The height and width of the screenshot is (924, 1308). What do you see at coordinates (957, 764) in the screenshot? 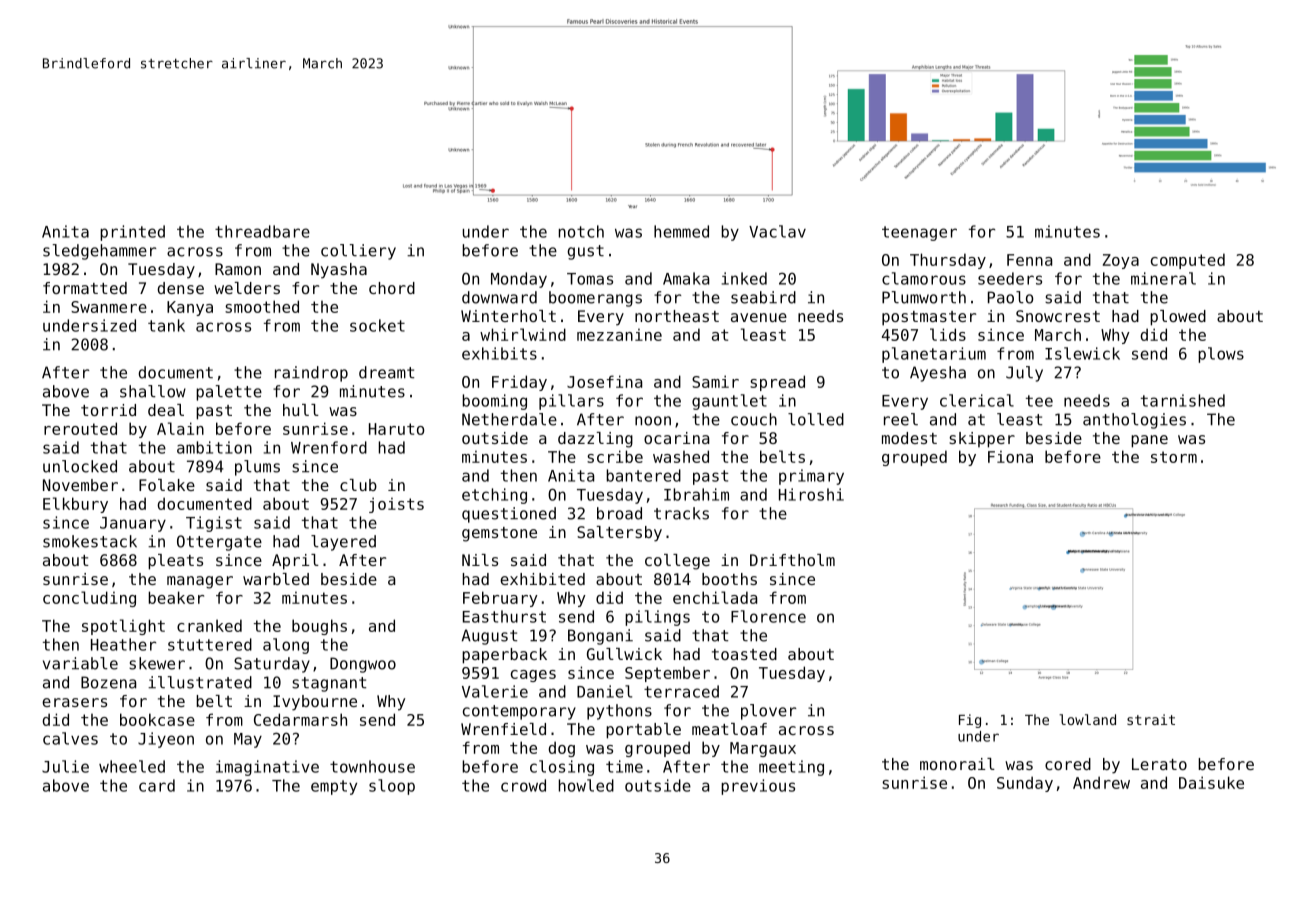
I see `monorail` at bounding box center [957, 764].
